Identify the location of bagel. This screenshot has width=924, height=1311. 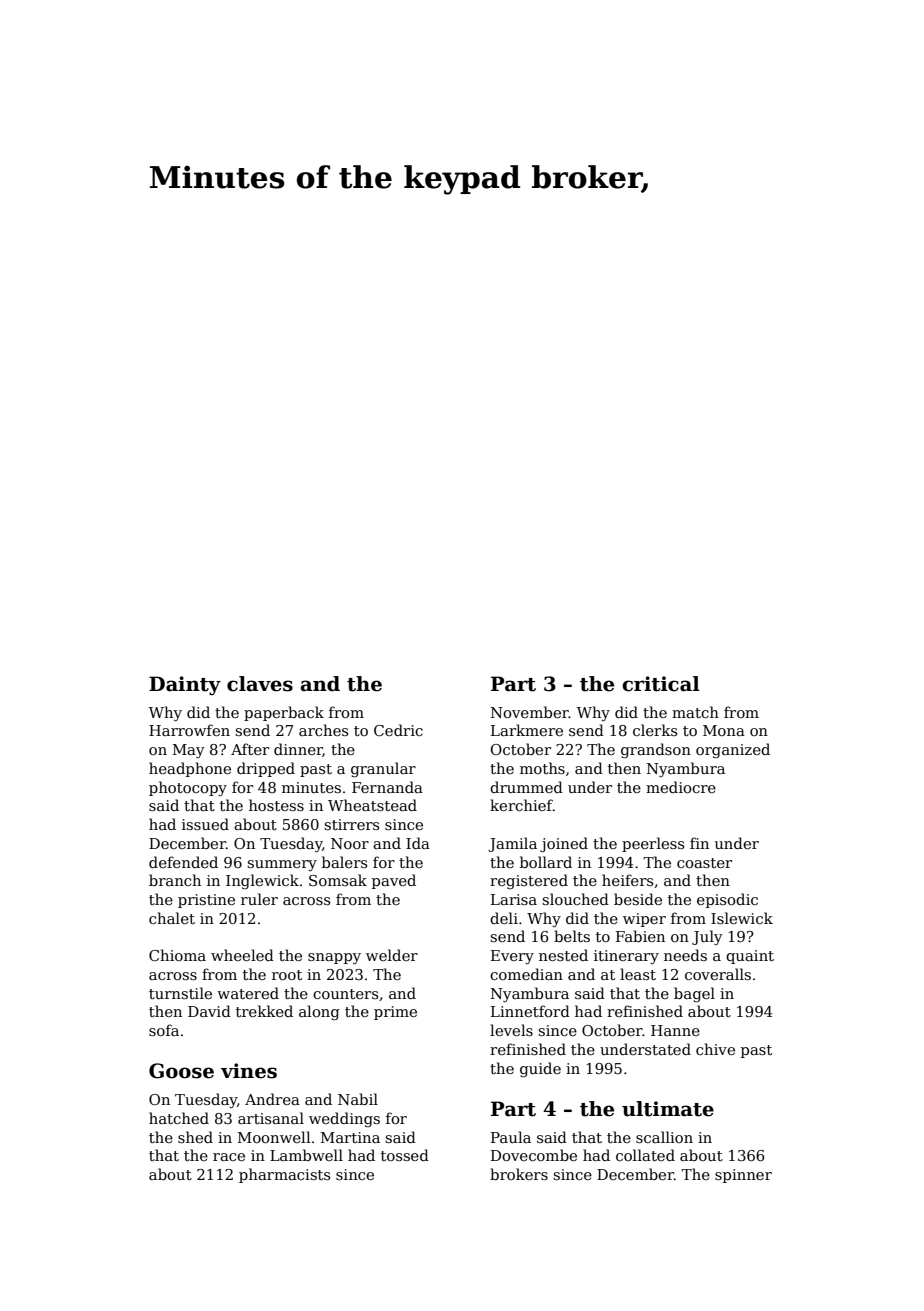
(694, 995).
